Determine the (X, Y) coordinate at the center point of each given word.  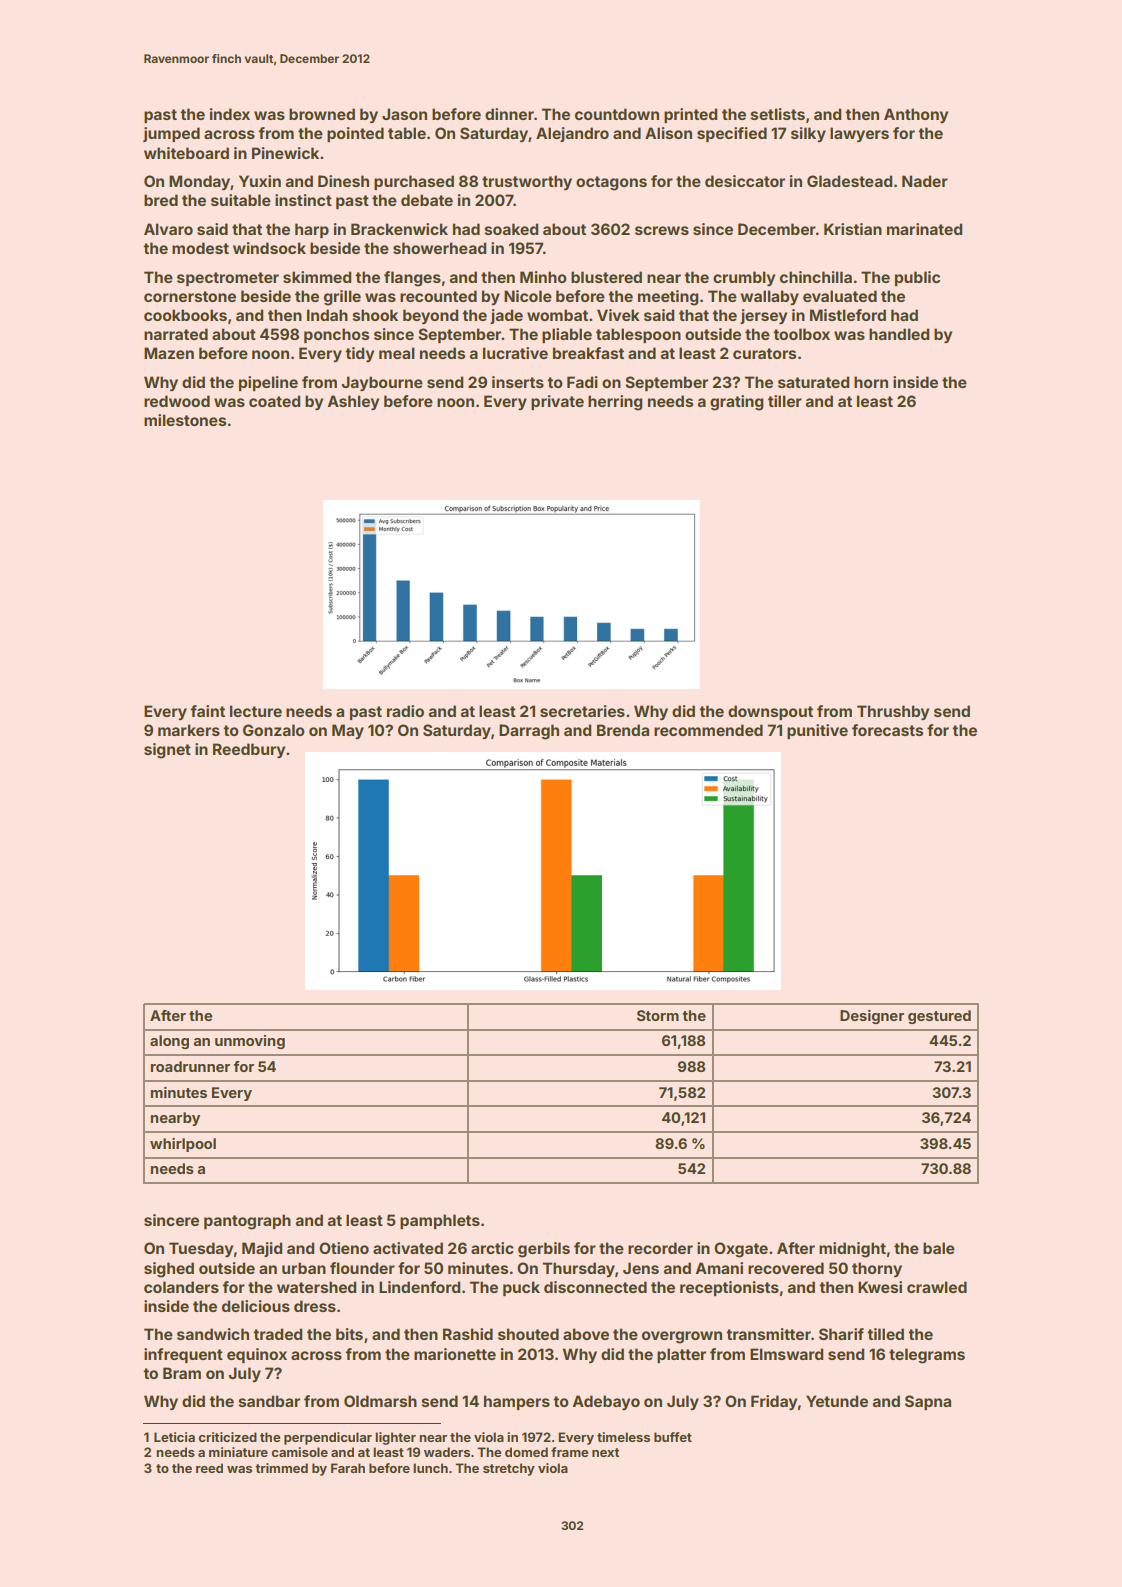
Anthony (916, 115)
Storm (658, 1015)
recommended (708, 730)
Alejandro (572, 134)
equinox (257, 1355)
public (917, 278)
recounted (438, 296)
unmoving (250, 1042)
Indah (327, 315)
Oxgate (741, 1250)
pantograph (247, 1222)
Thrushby (893, 712)
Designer (872, 1017)
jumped (171, 134)
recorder (660, 1248)
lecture (256, 711)
